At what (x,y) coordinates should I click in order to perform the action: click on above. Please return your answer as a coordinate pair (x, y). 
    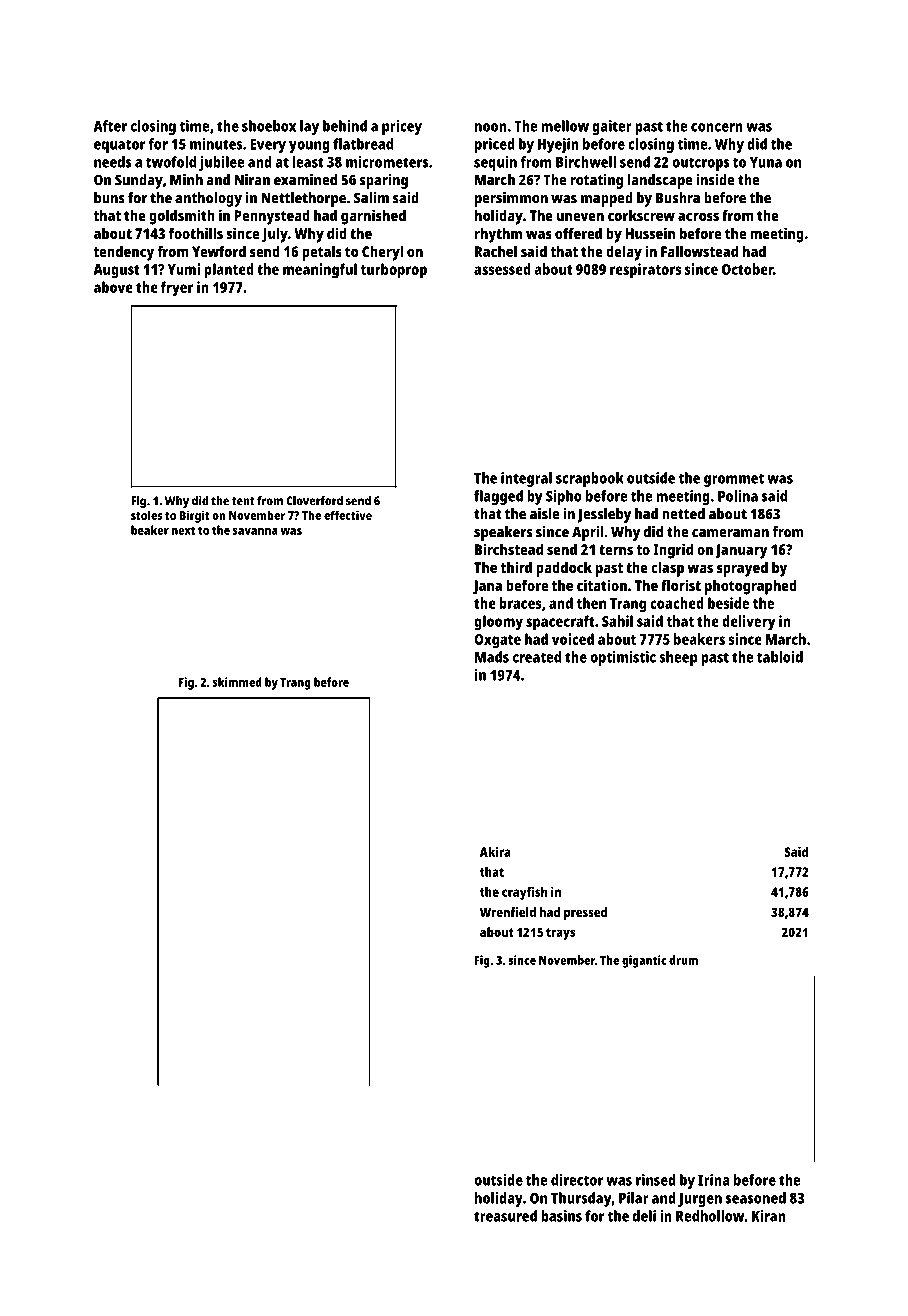
    Looking at the image, I should click on (113, 287).
